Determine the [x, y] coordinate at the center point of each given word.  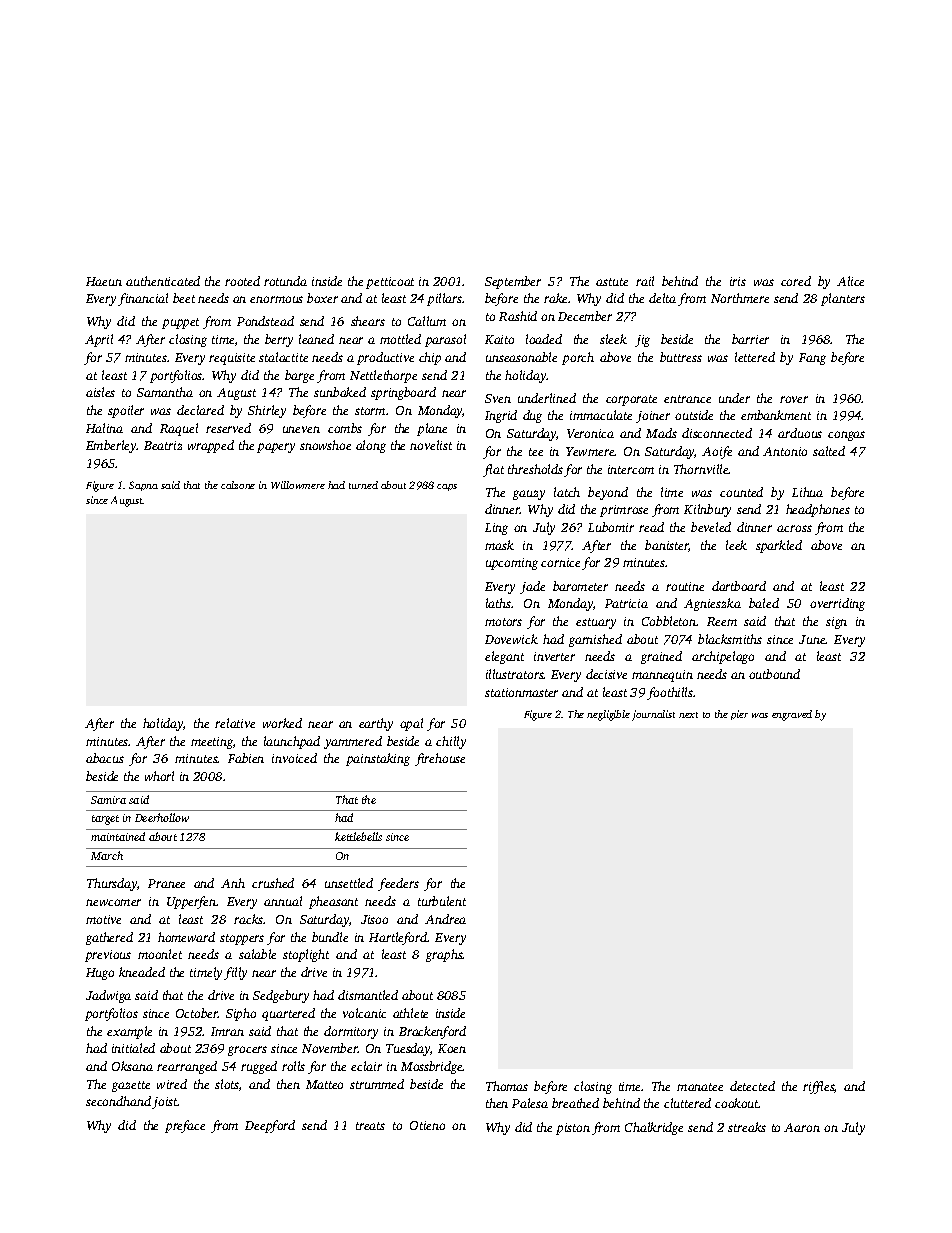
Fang [812, 359]
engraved [792, 715]
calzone [238, 485]
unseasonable [521, 357]
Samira [108, 800]
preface [185, 1126]
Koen [452, 1048]
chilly [451, 742]
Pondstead [265, 321]
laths [499, 603]
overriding [837, 604]
